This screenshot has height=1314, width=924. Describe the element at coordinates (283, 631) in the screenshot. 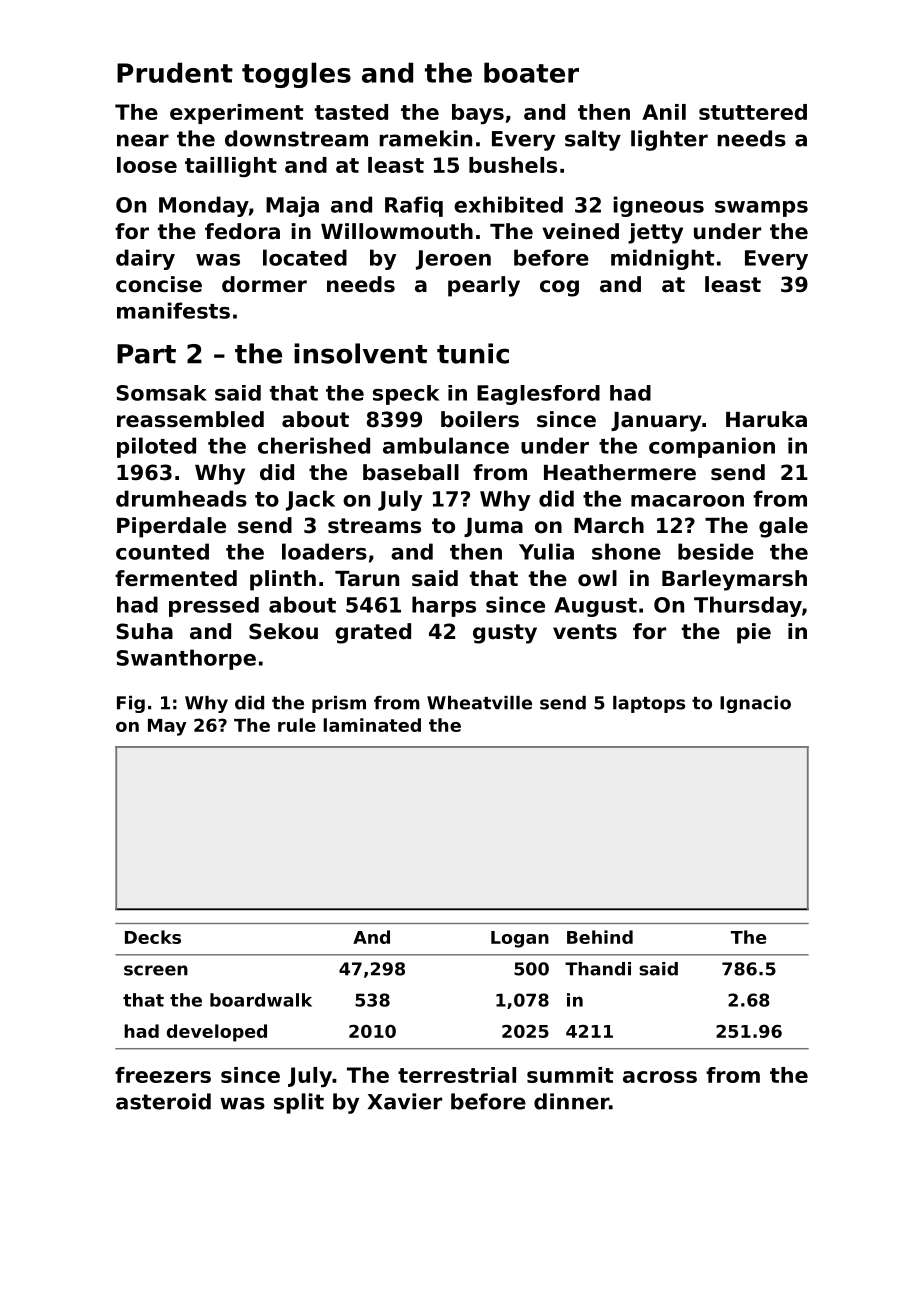

I see `Sekou` at that location.
